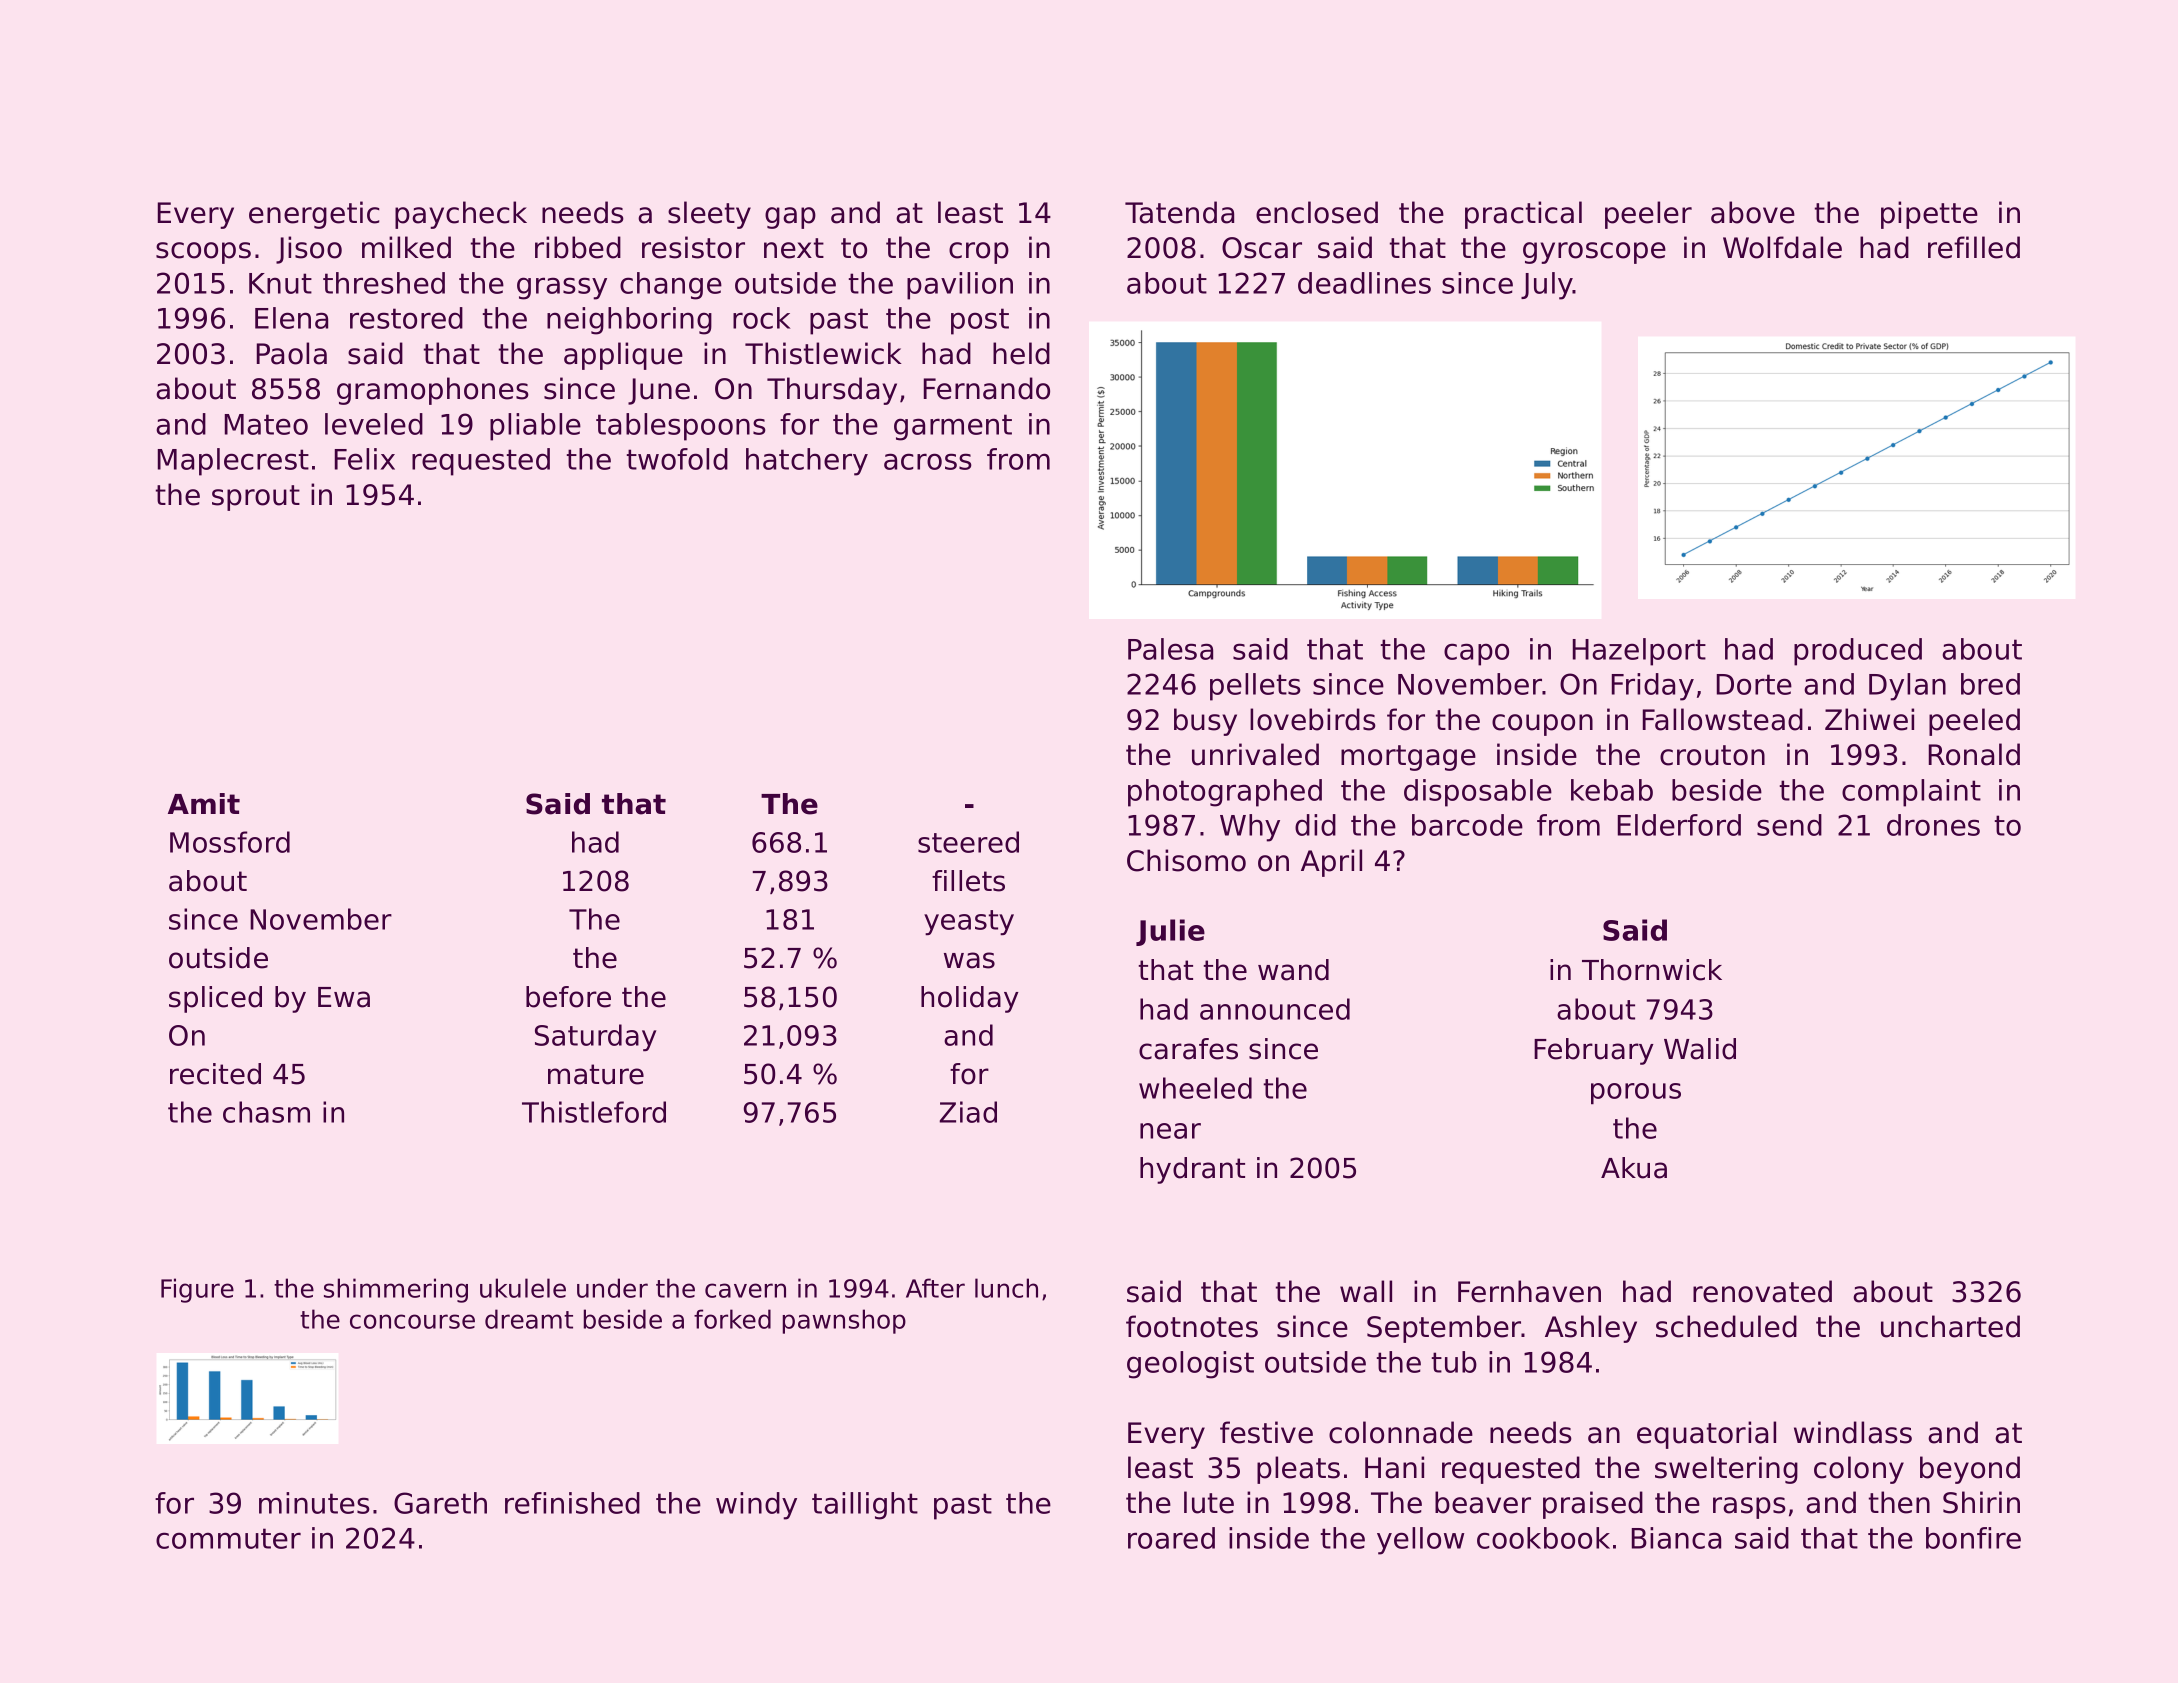  Describe the element at coordinates (1171, 1538) in the image. I see `roared` at that location.
